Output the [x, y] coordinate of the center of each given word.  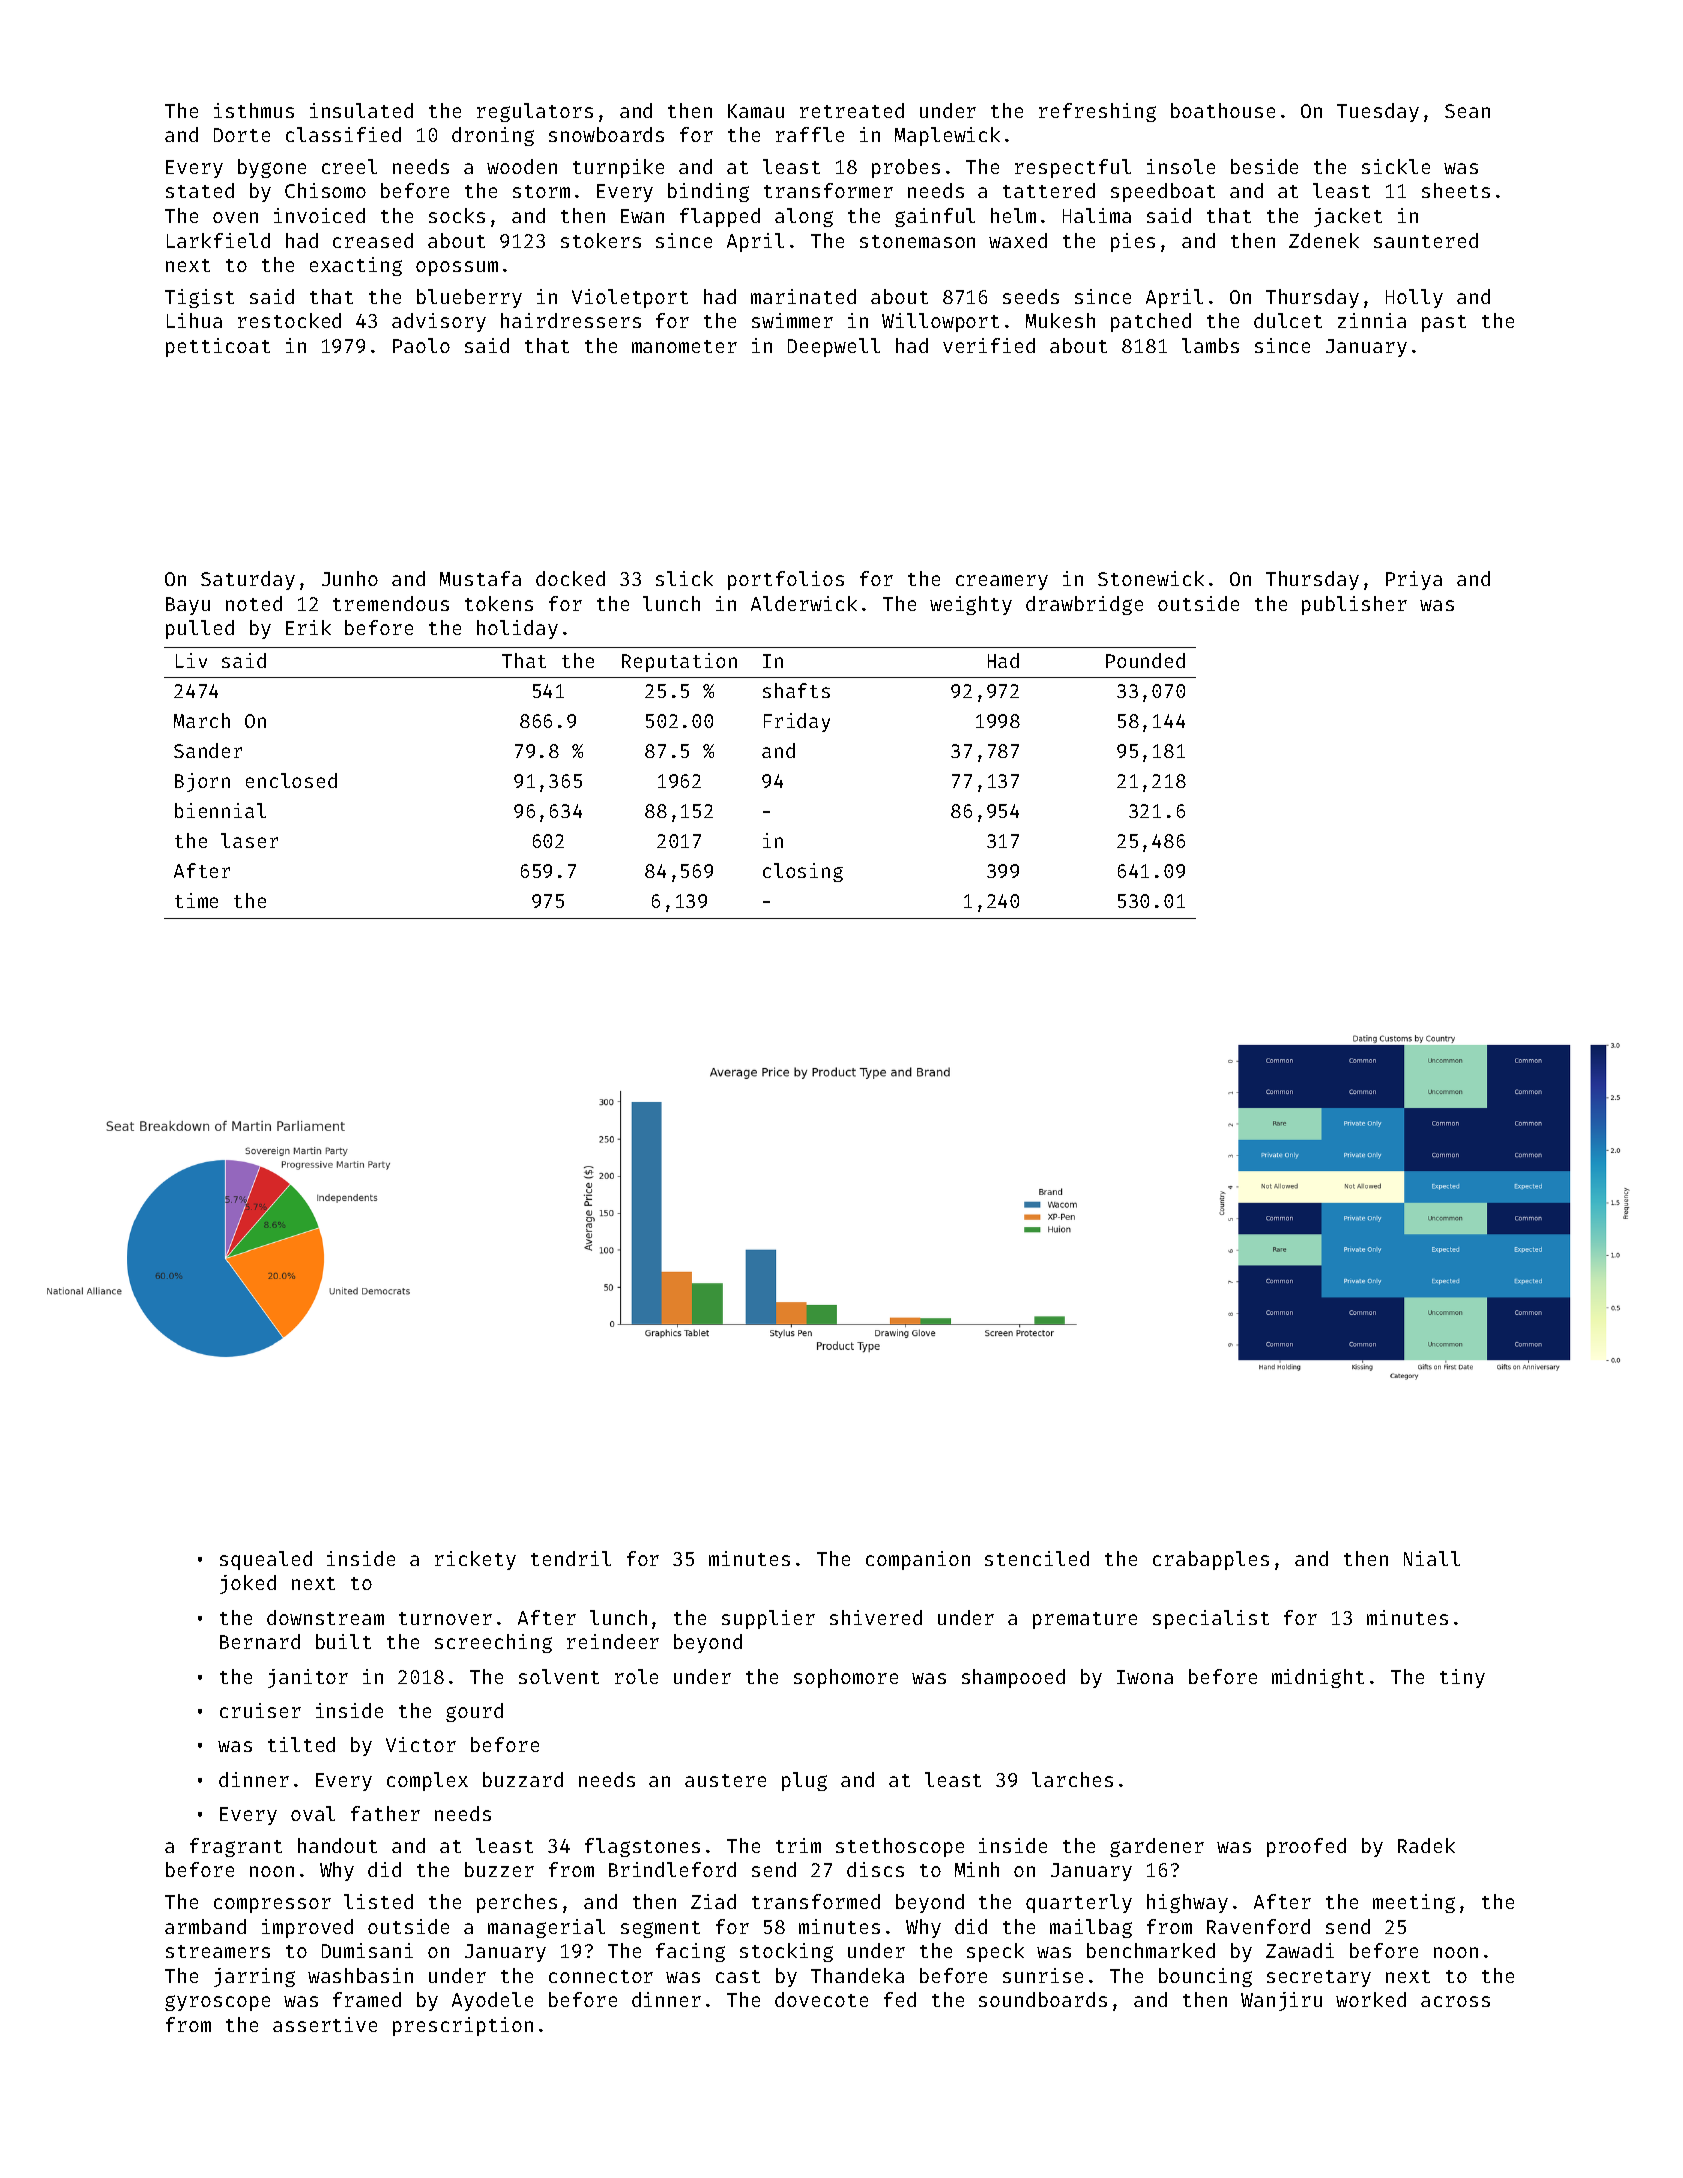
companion [918, 1560]
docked [570, 578]
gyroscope [217, 2003]
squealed [266, 1560]
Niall [1432, 1558]
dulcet [1288, 320]
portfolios [786, 580]
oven [235, 217]
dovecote [821, 1999]
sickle [1396, 166]
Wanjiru [1281, 2001]
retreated [852, 110]
